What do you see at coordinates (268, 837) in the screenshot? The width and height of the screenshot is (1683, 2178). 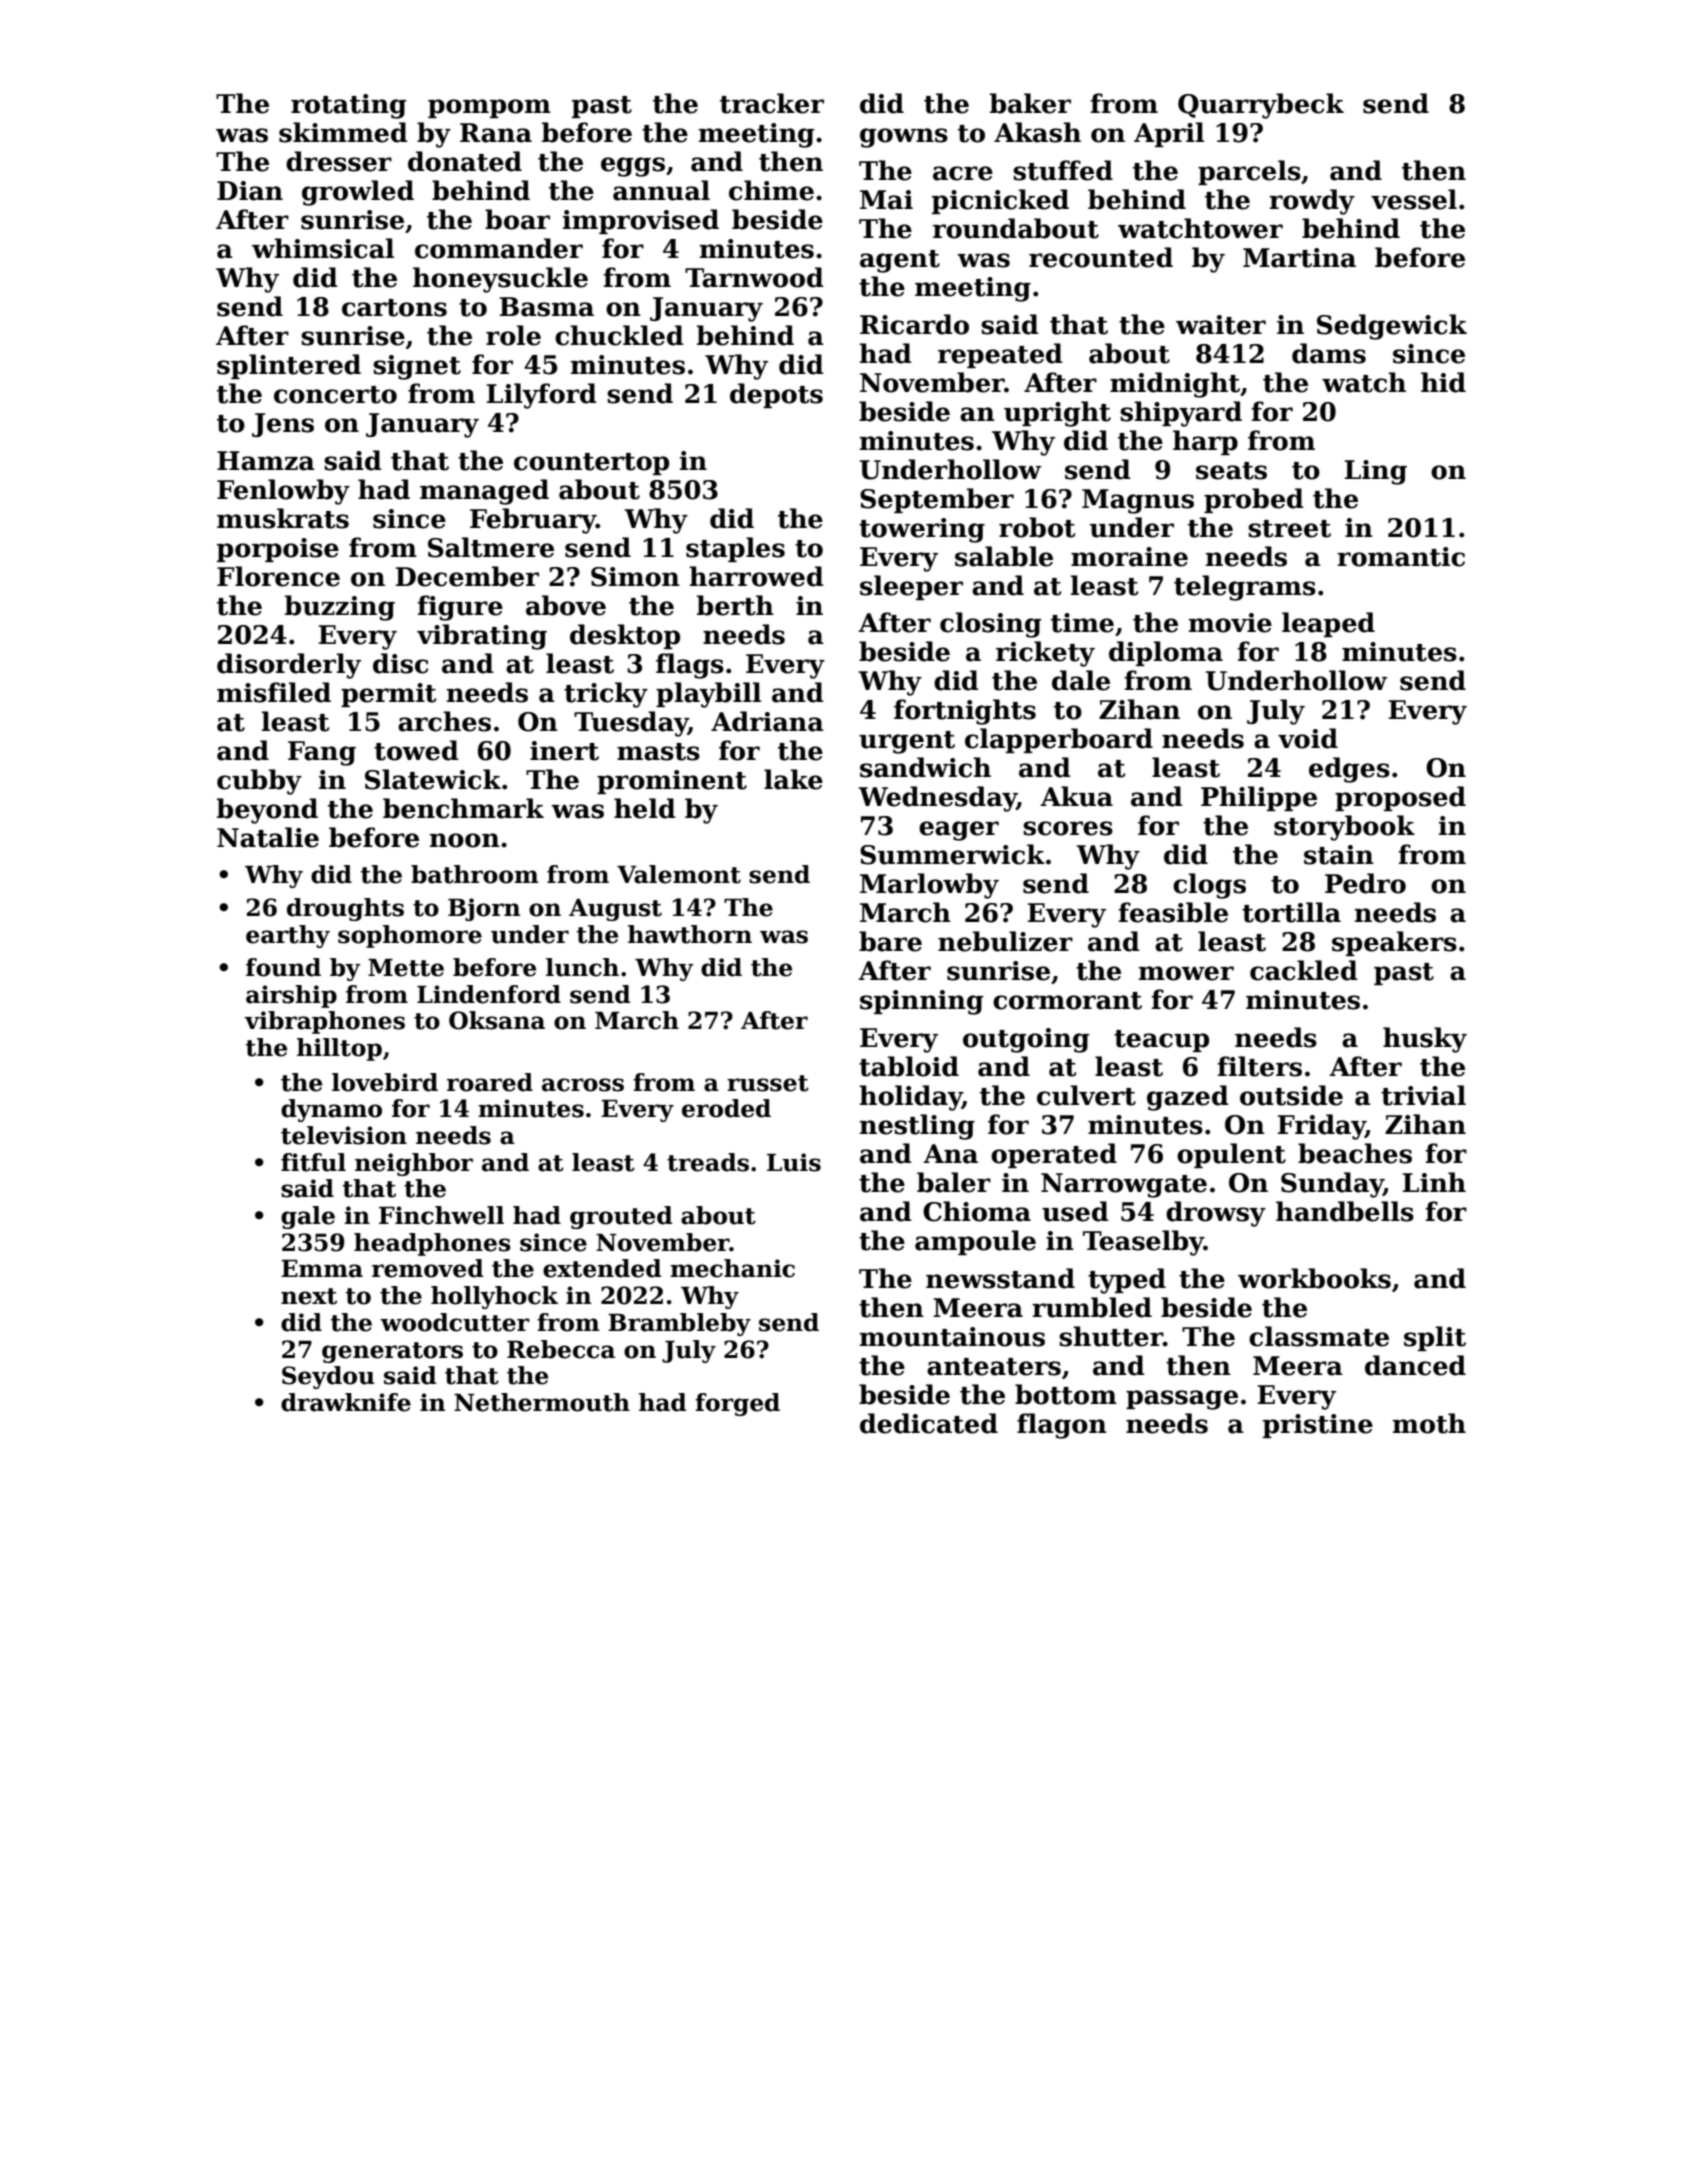 I see `Natalie` at bounding box center [268, 837].
